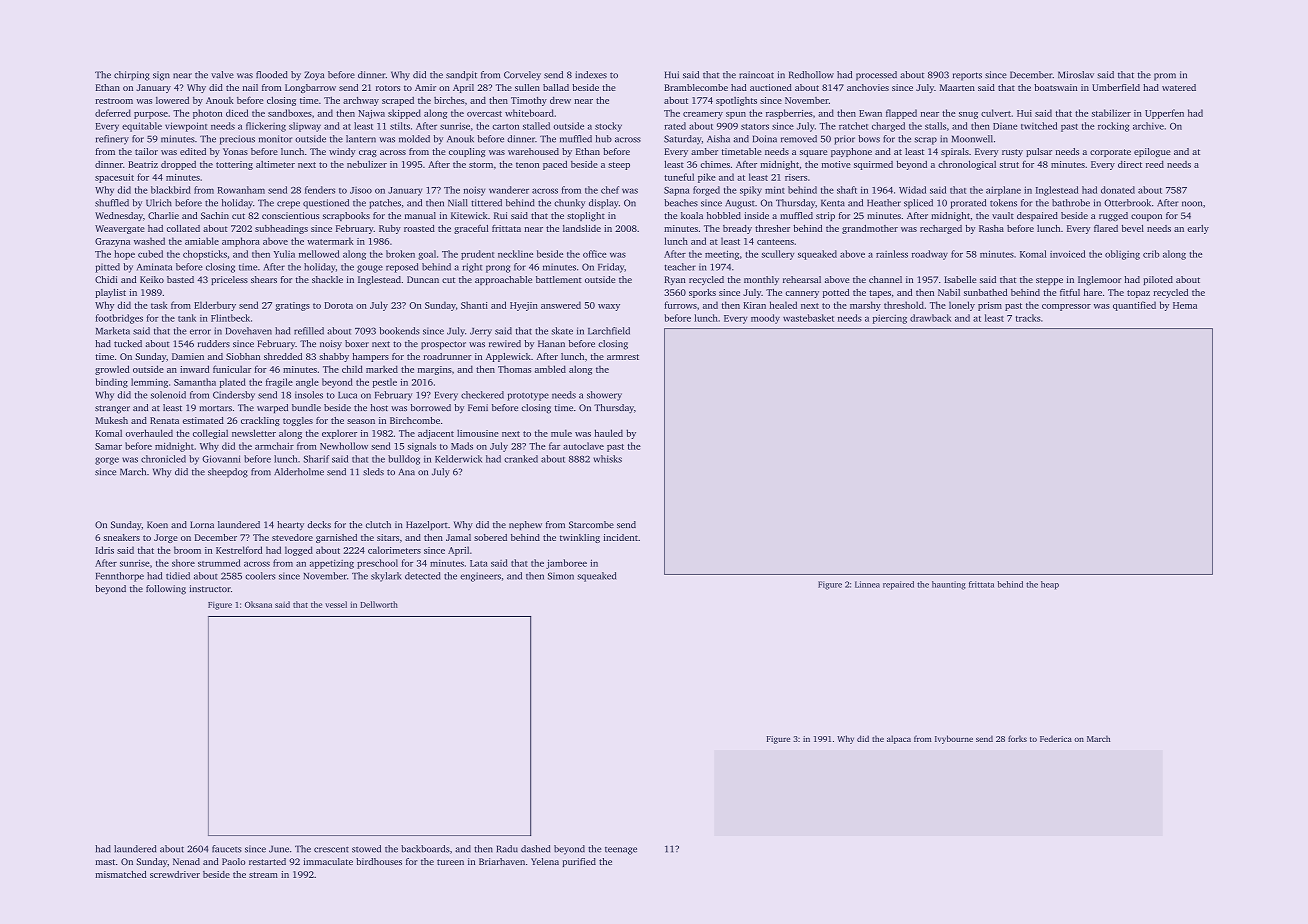 The height and width of the image is (924, 1308). What do you see at coordinates (195, 382) in the image?
I see `Samantha` at bounding box center [195, 382].
